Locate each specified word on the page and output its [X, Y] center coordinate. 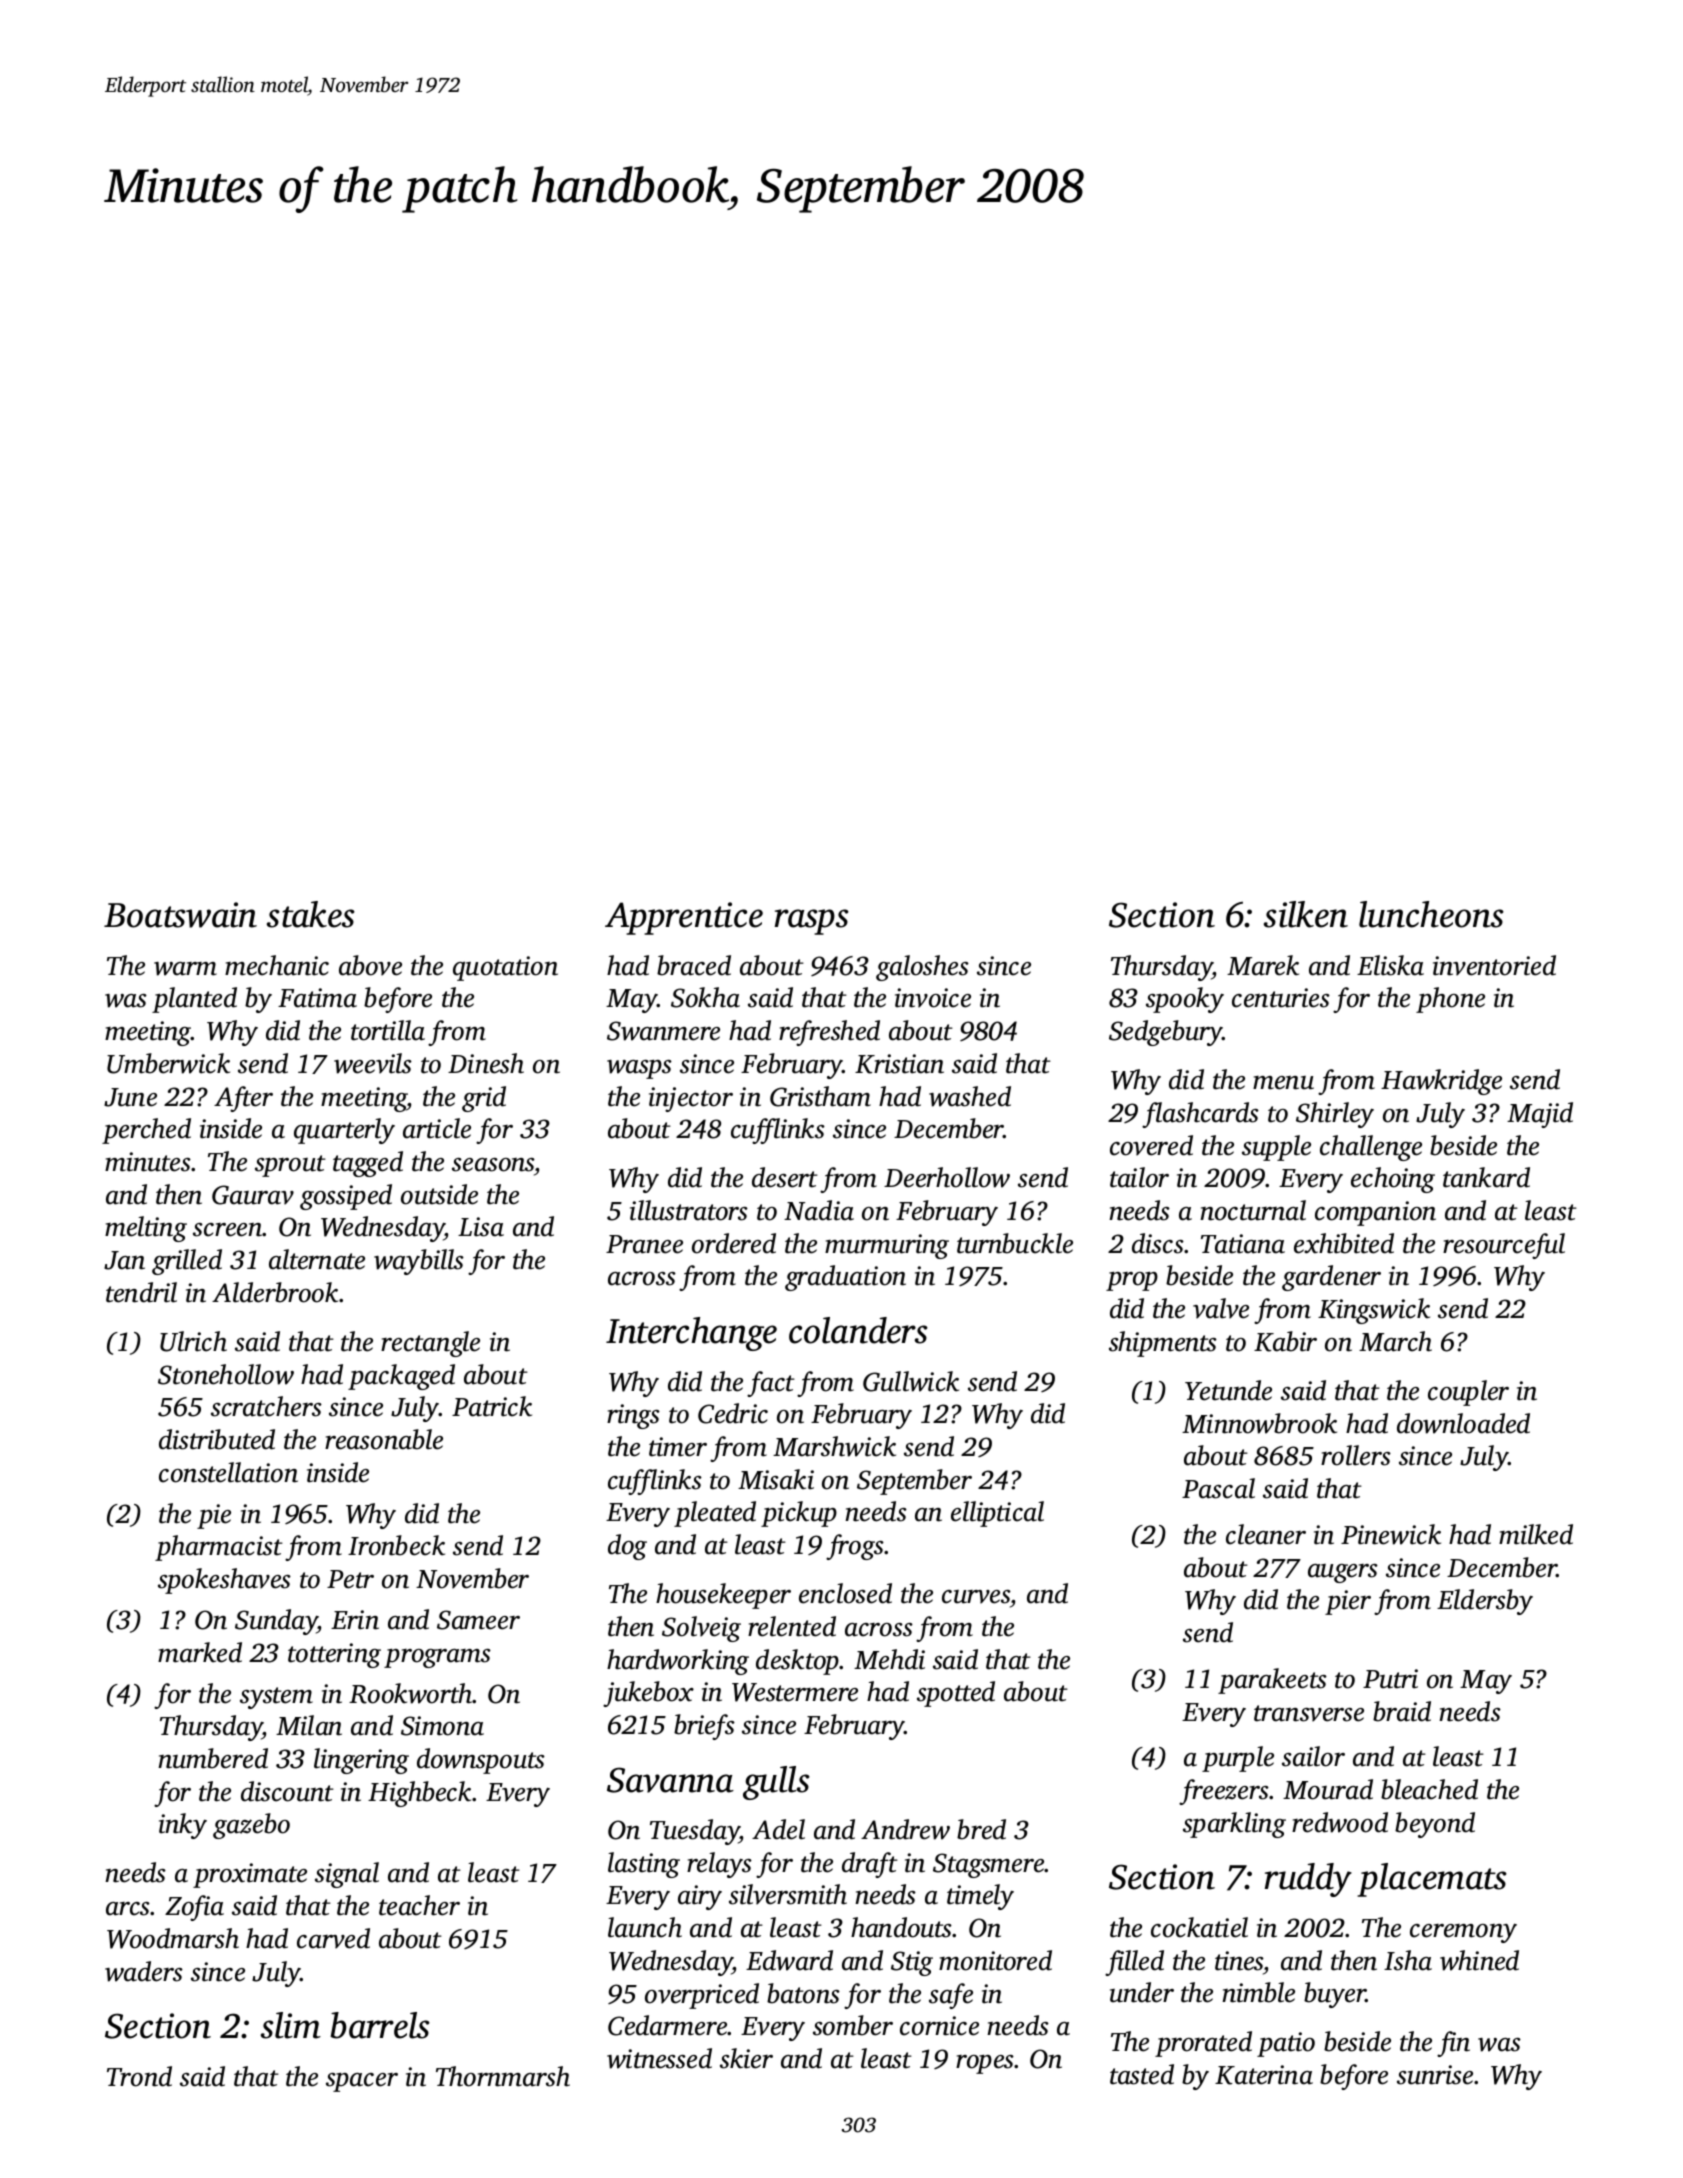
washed [970, 1096]
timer [678, 1447]
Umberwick [168, 1063]
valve [1221, 1308]
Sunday [276, 1622]
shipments [1163, 1344]
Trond [139, 2076]
